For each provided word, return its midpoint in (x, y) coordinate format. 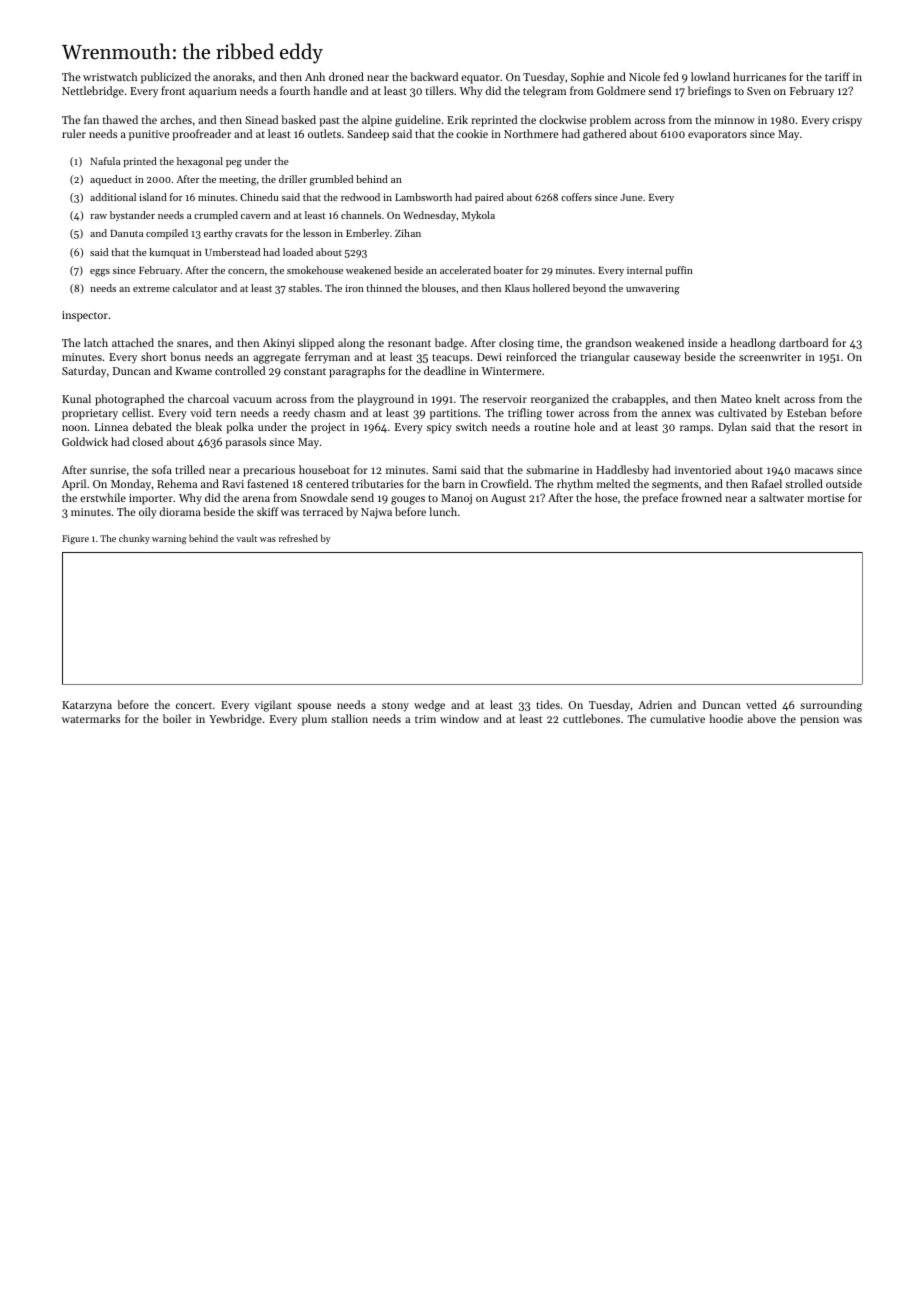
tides (548, 704)
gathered (604, 135)
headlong (753, 344)
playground (385, 400)
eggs (100, 273)
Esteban (806, 412)
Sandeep (368, 135)
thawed (120, 119)
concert (194, 705)
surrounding (831, 706)
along (351, 344)
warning (169, 539)
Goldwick (85, 441)
